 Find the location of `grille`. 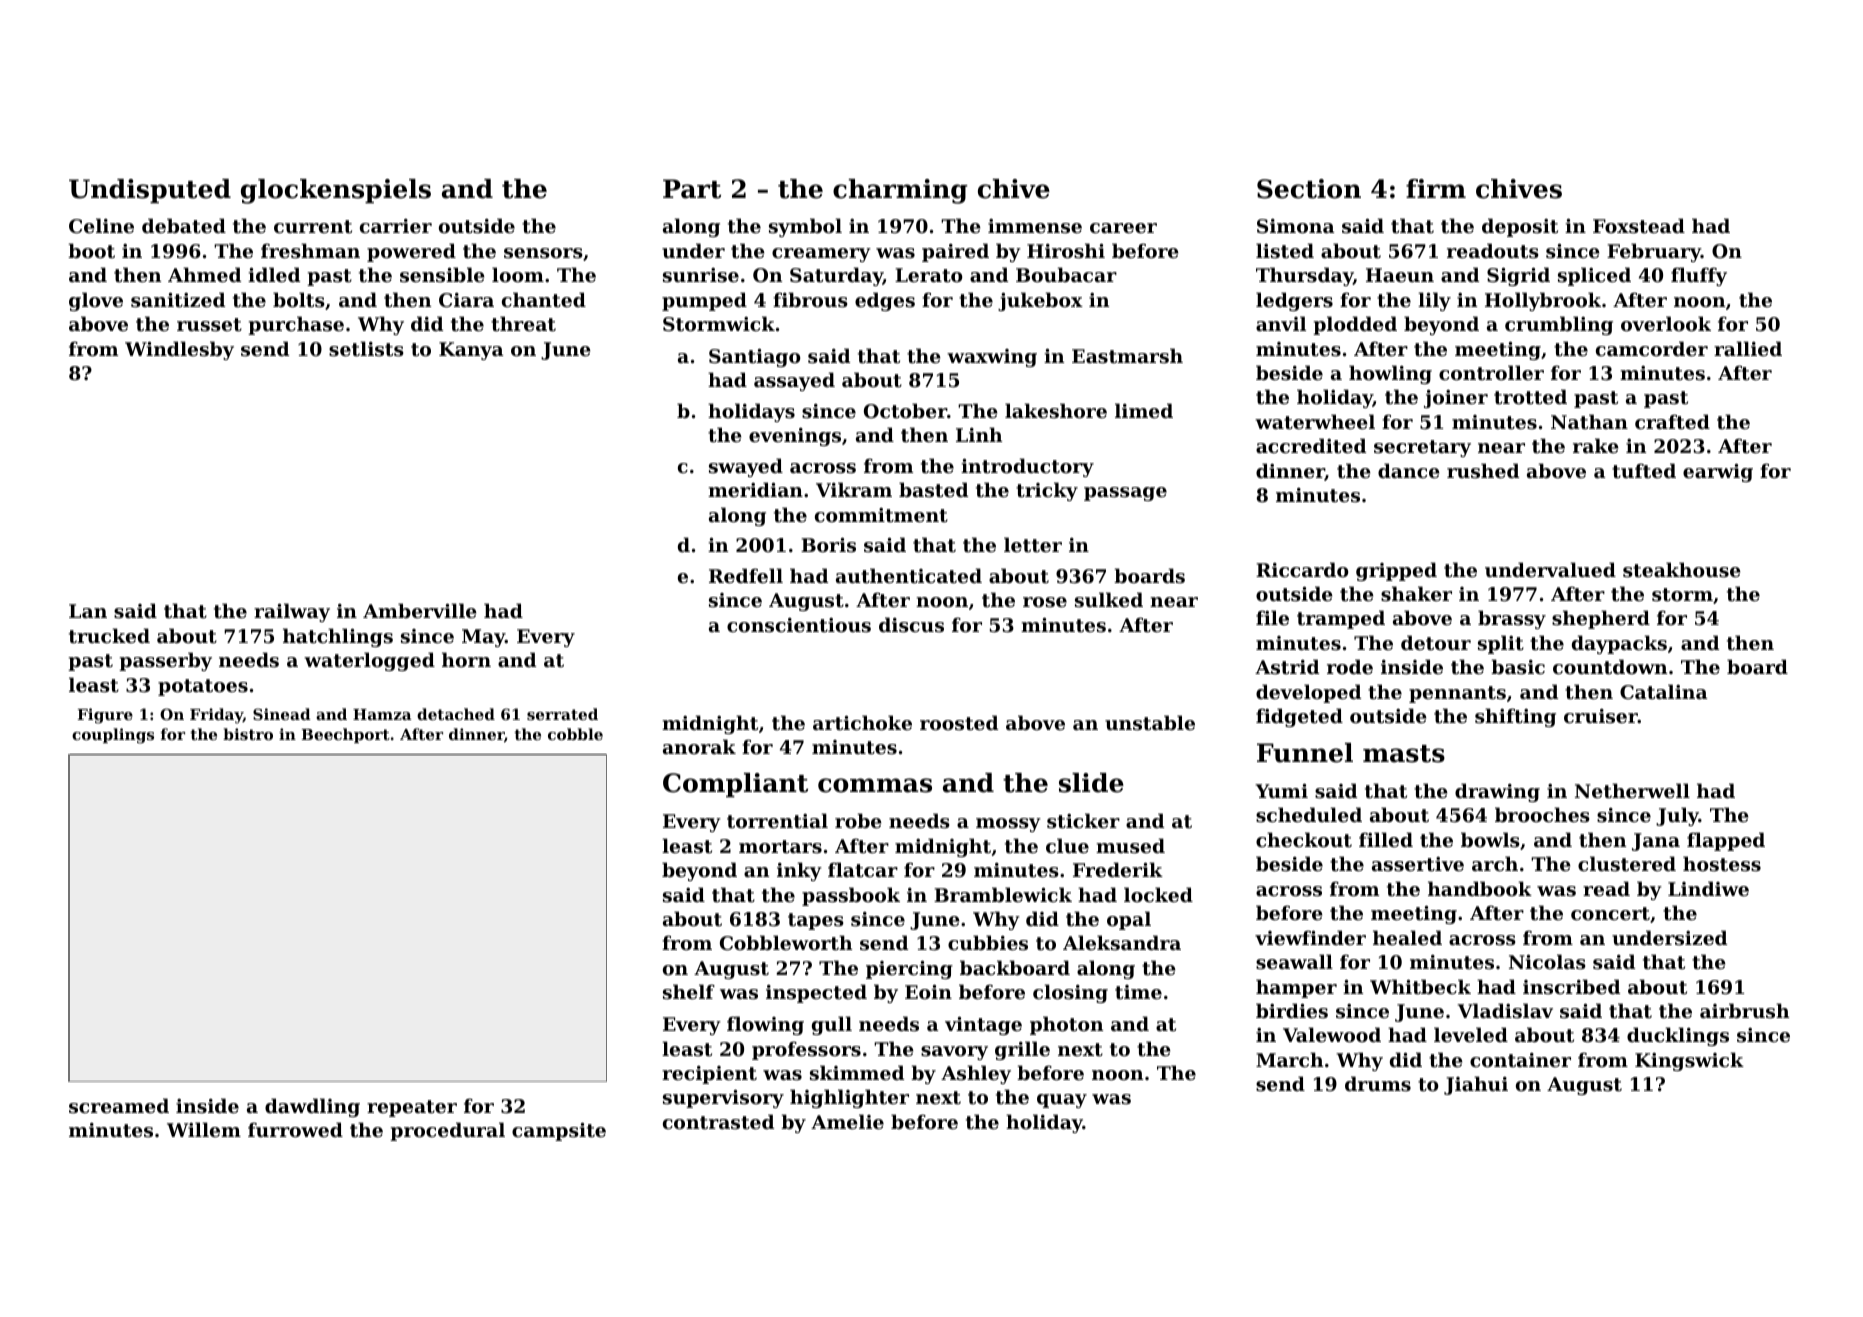

grille is located at coordinates (1022, 1050).
